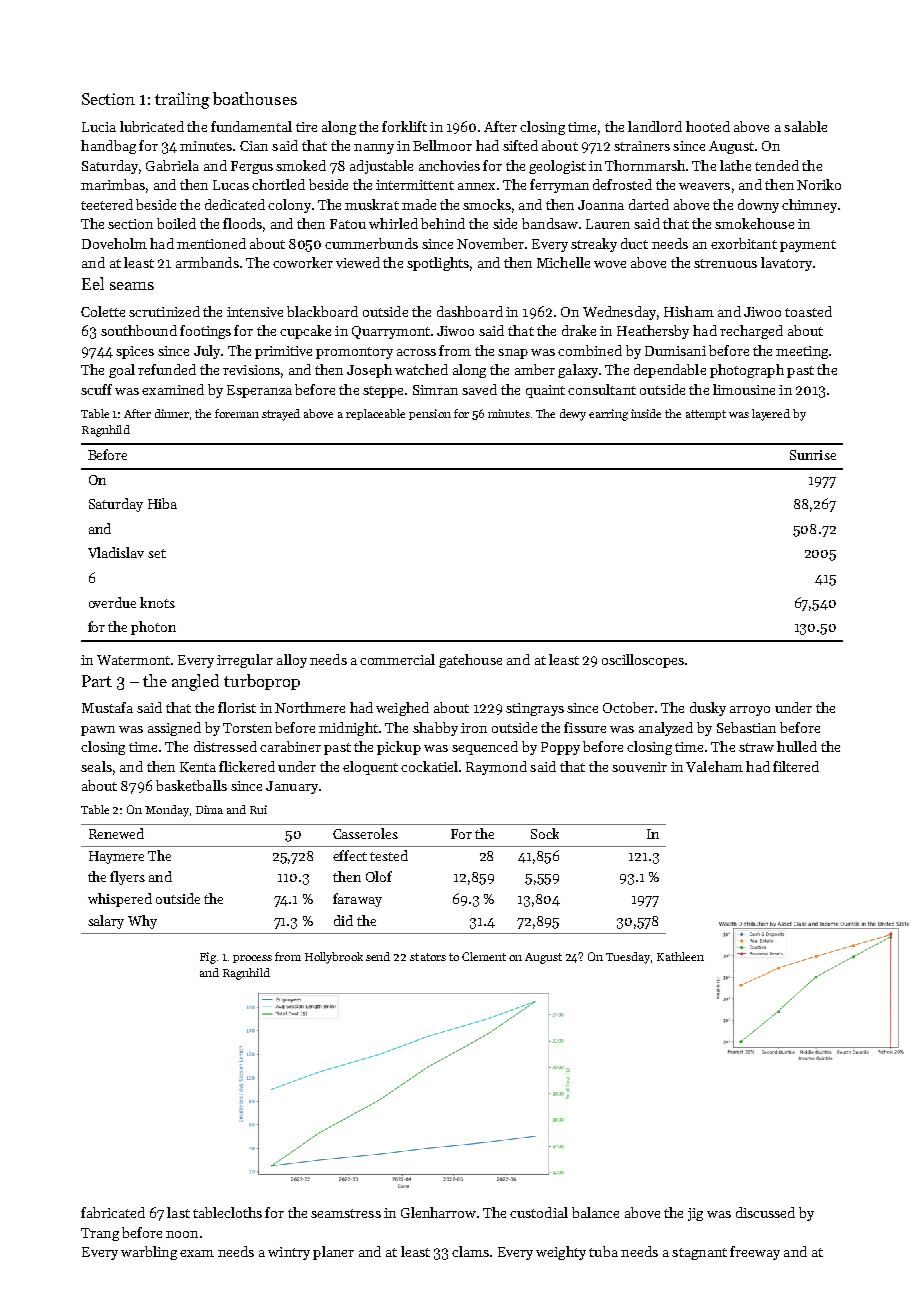 The height and width of the page is (1308, 924). What do you see at coordinates (802, 352) in the page?
I see `meeting` at bounding box center [802, 352].
